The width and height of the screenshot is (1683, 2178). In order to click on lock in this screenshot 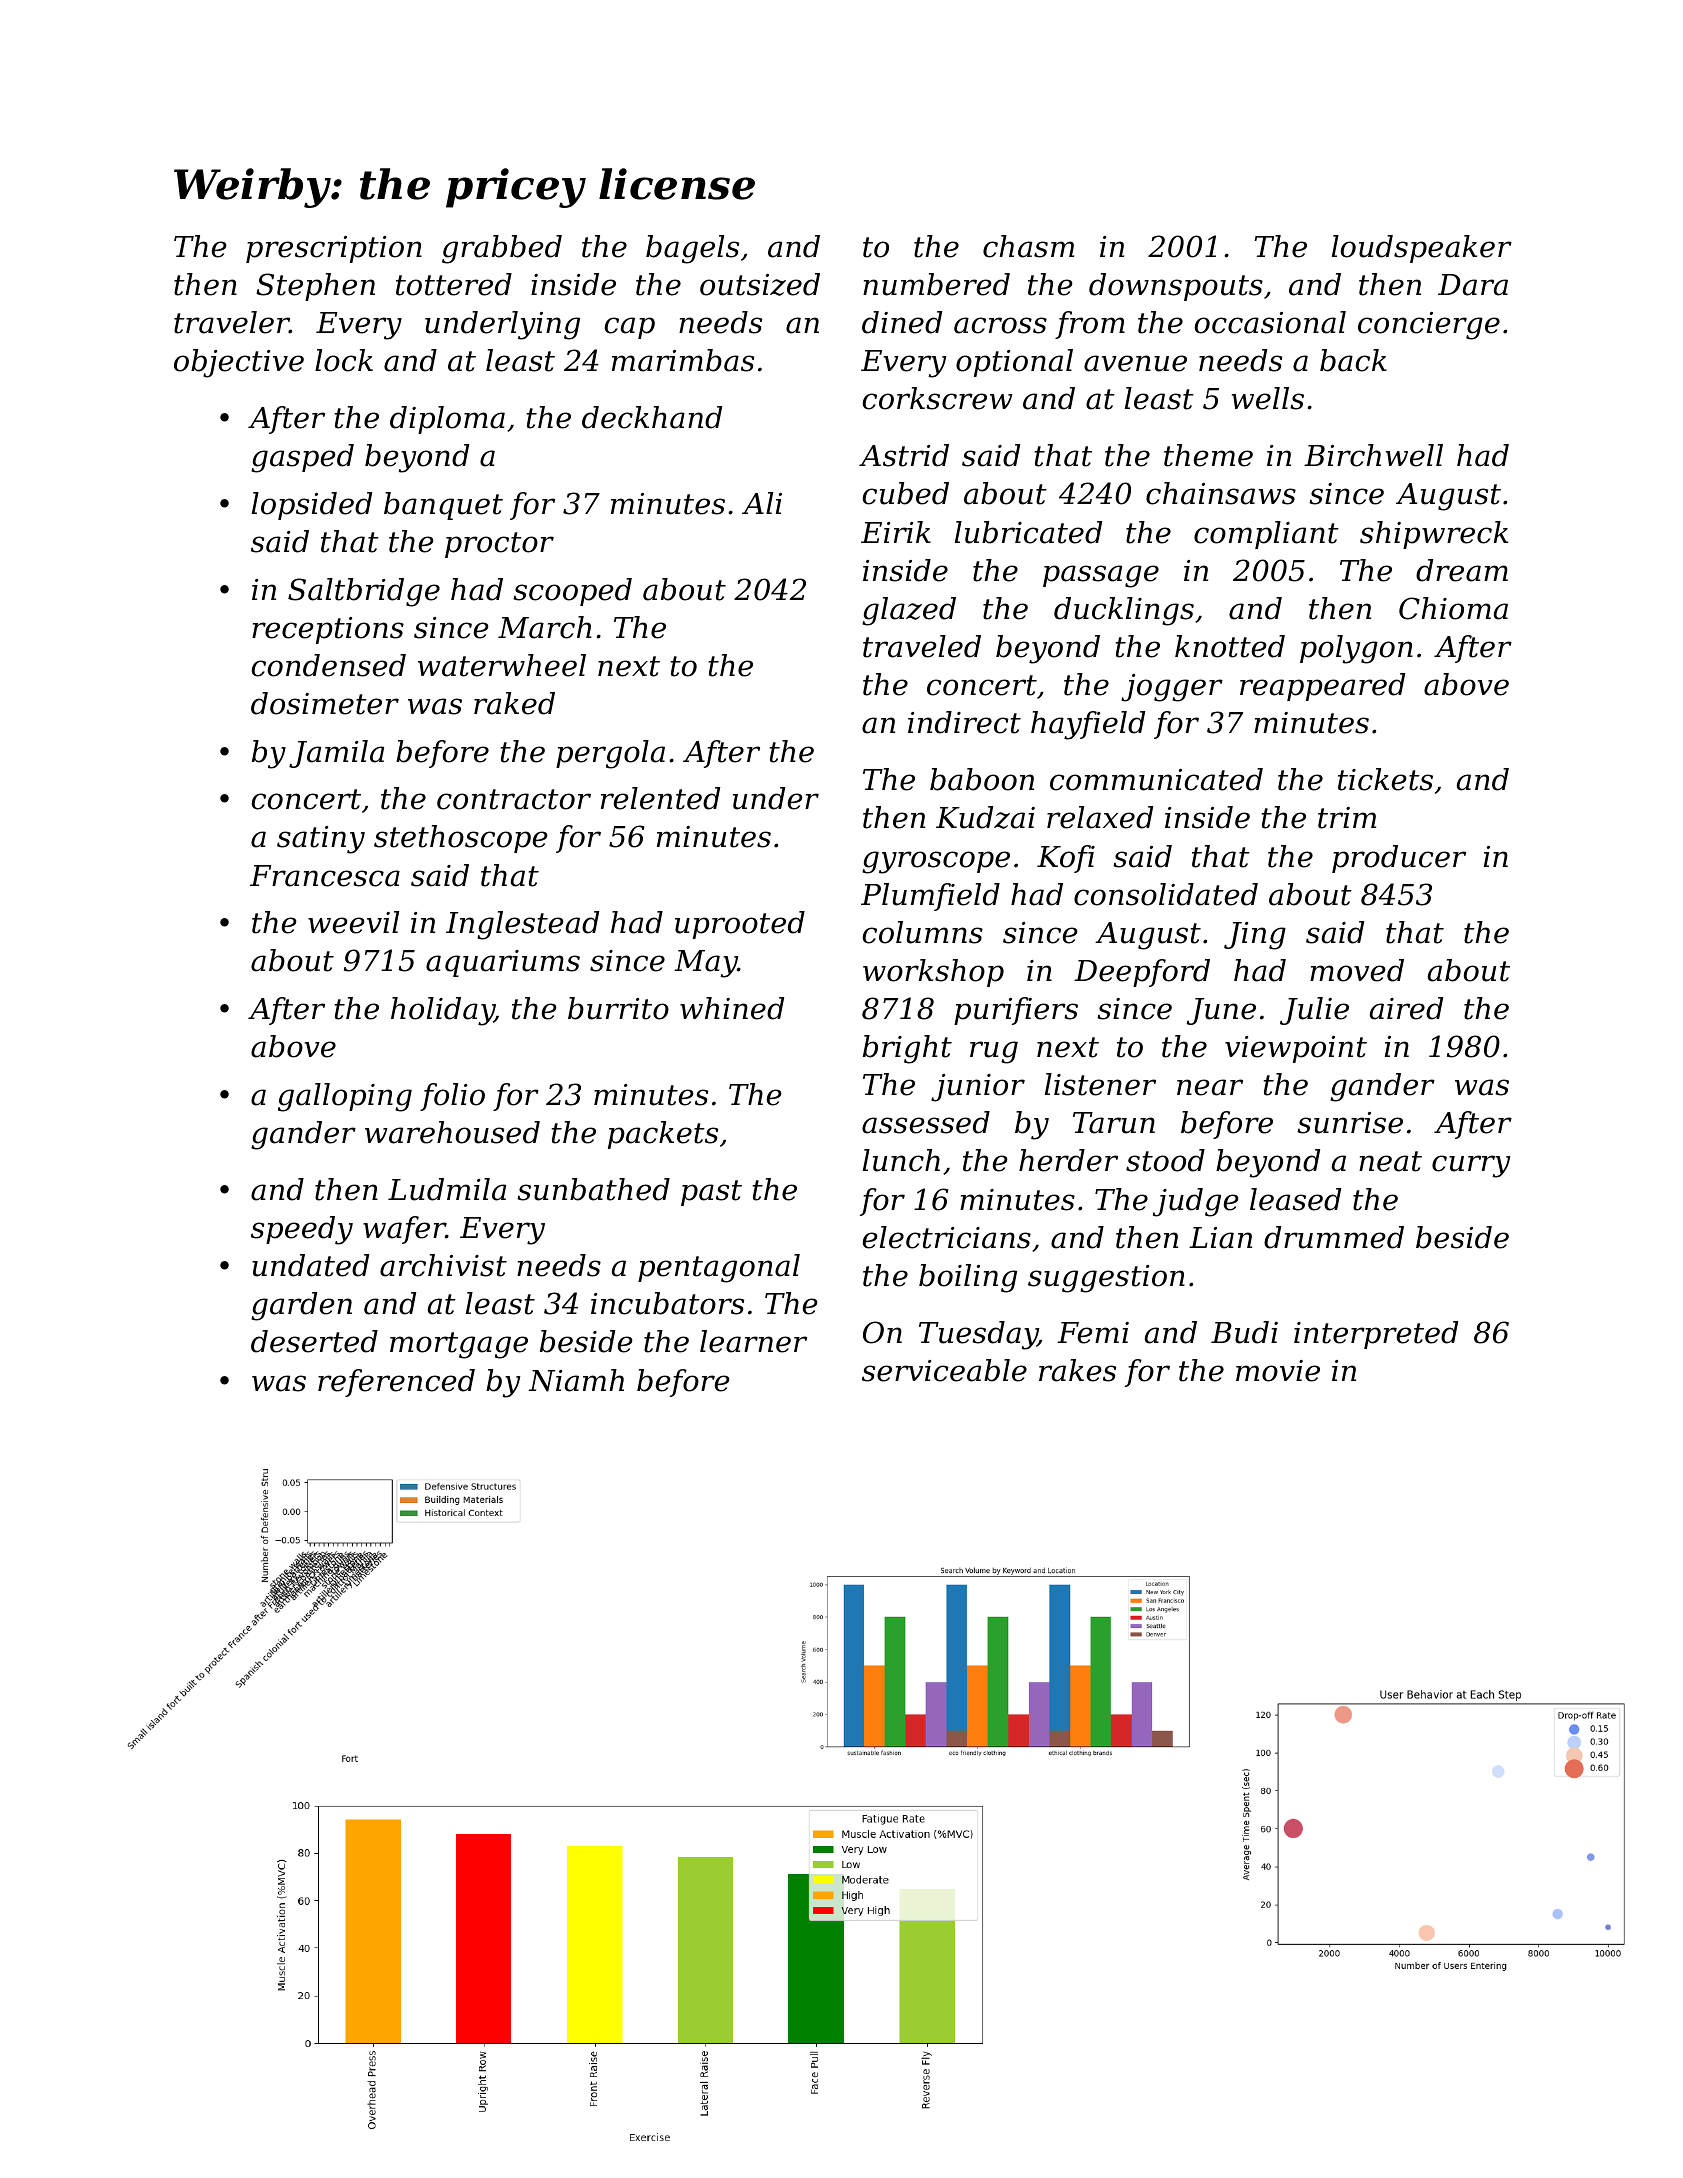, I will do `click(344, 360)`.
